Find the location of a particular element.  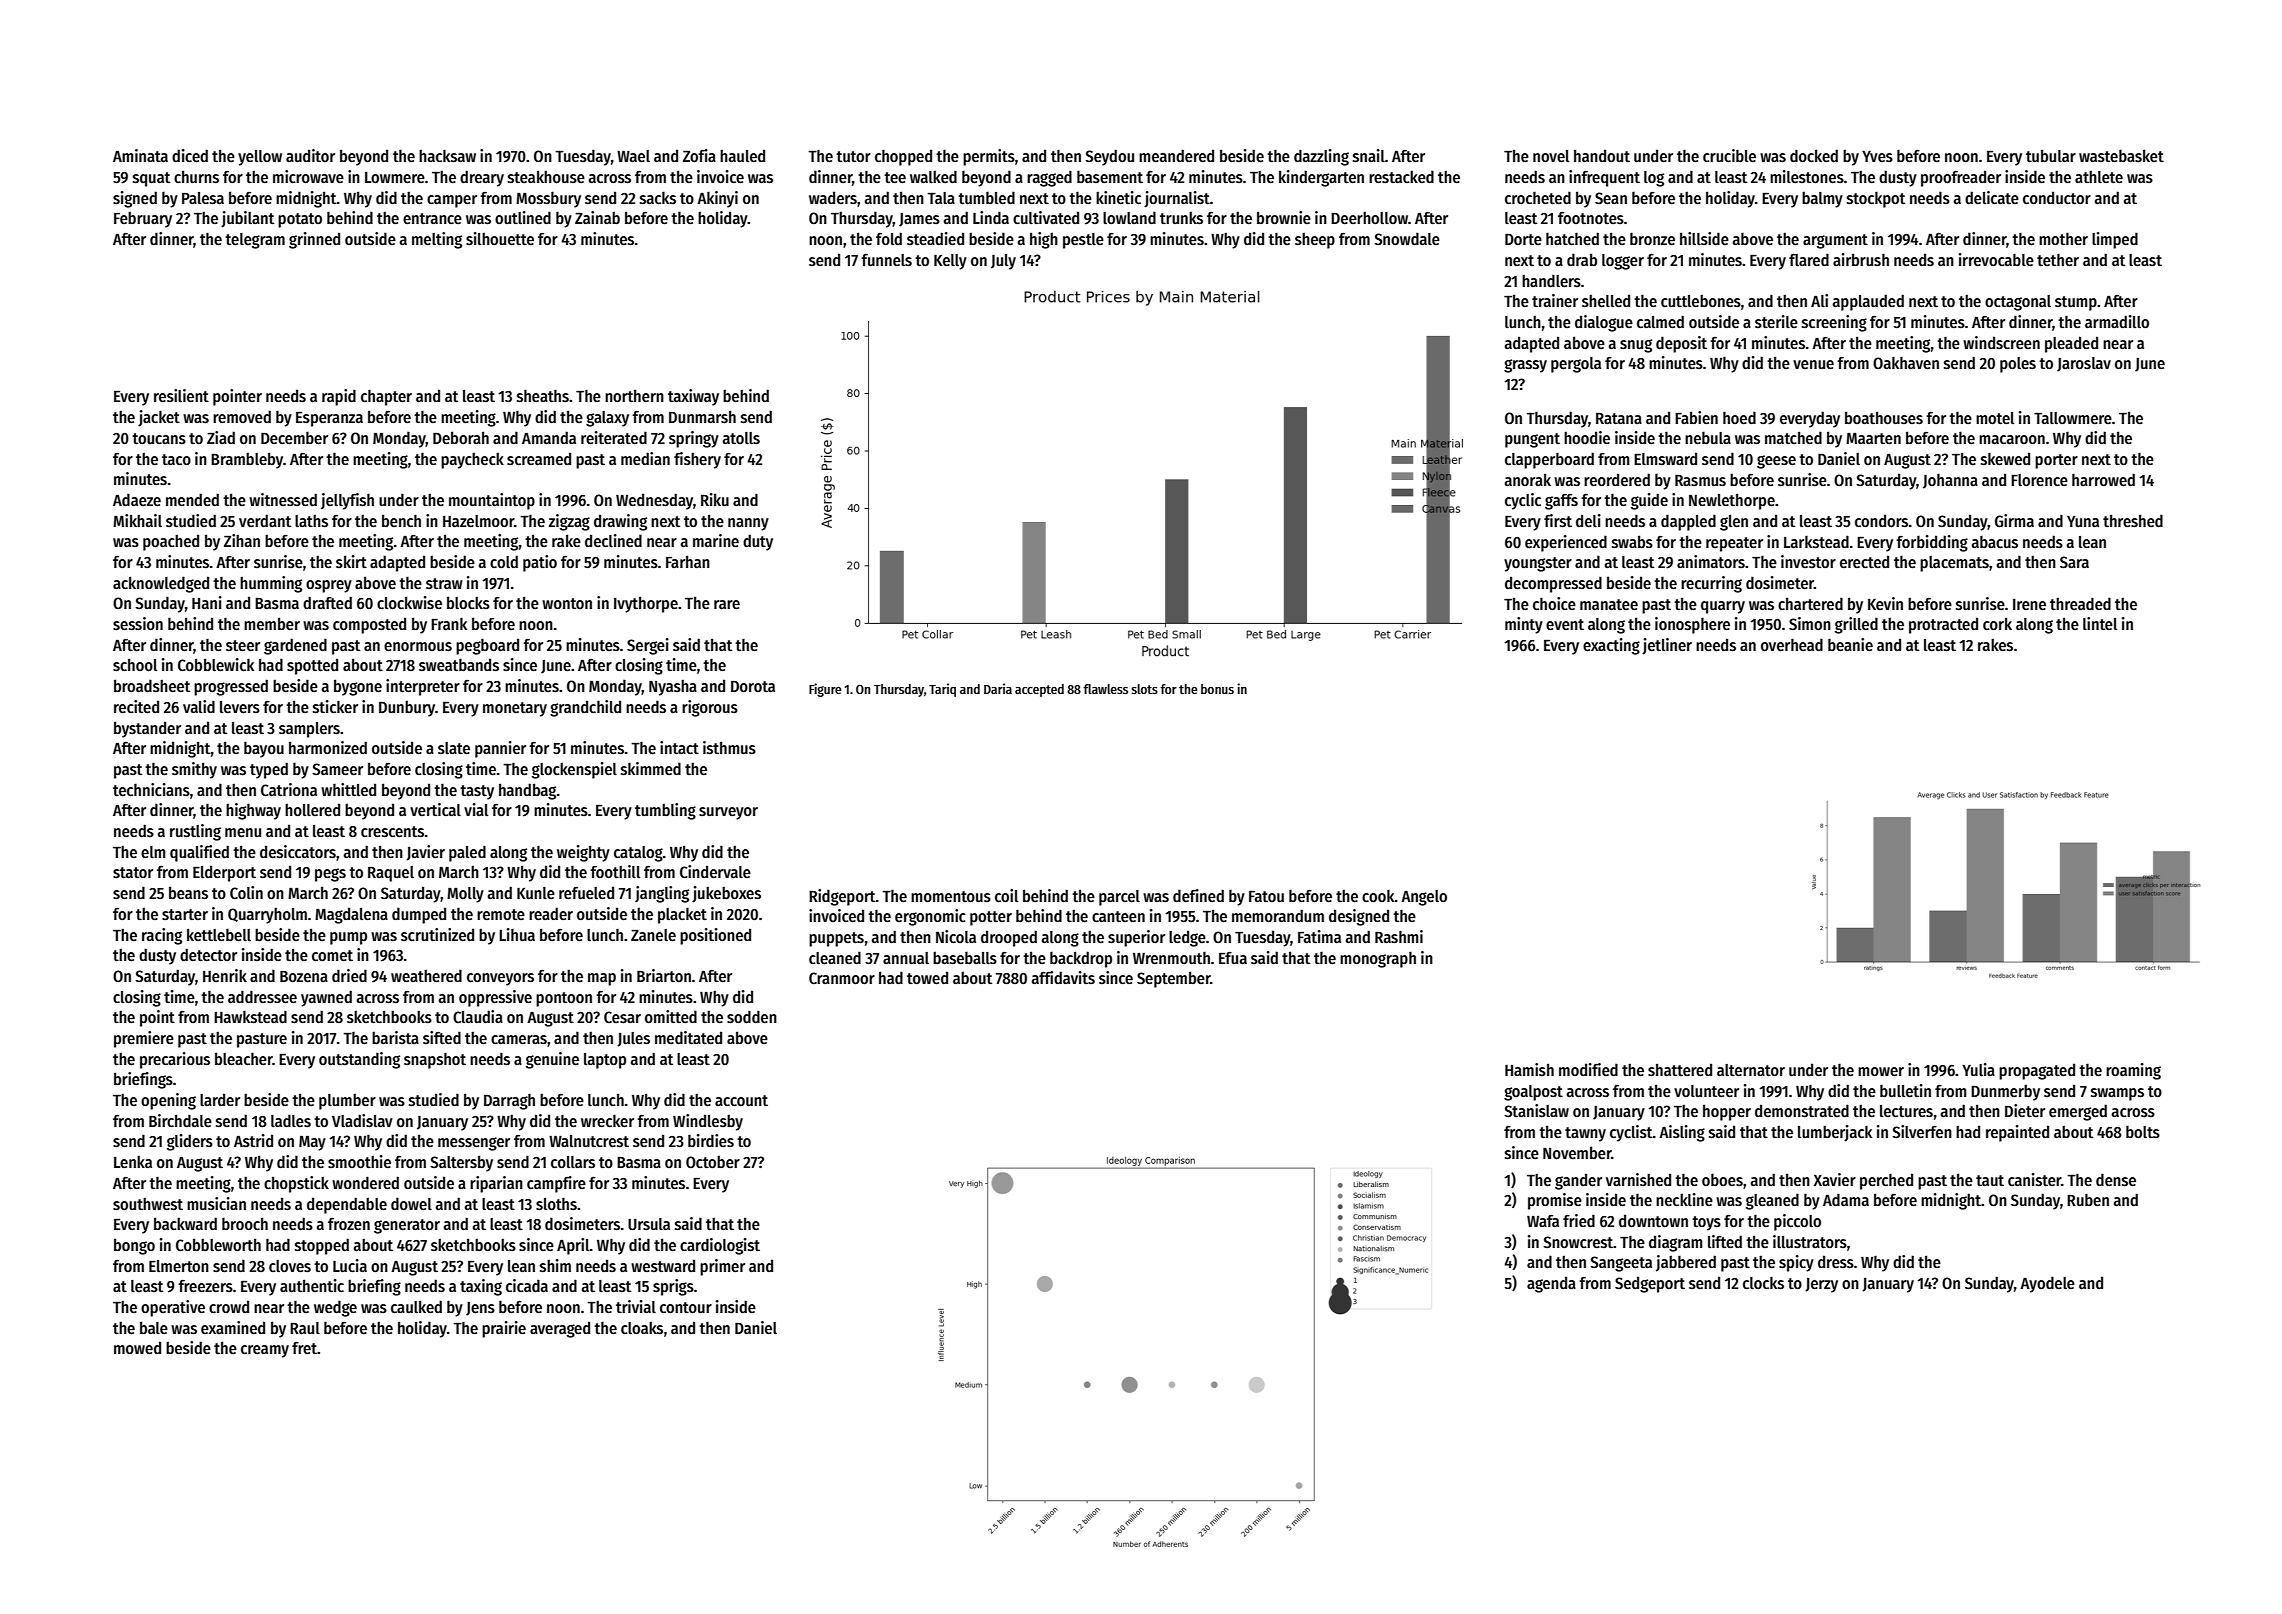

operative is located at coordinates (173, 1308).
